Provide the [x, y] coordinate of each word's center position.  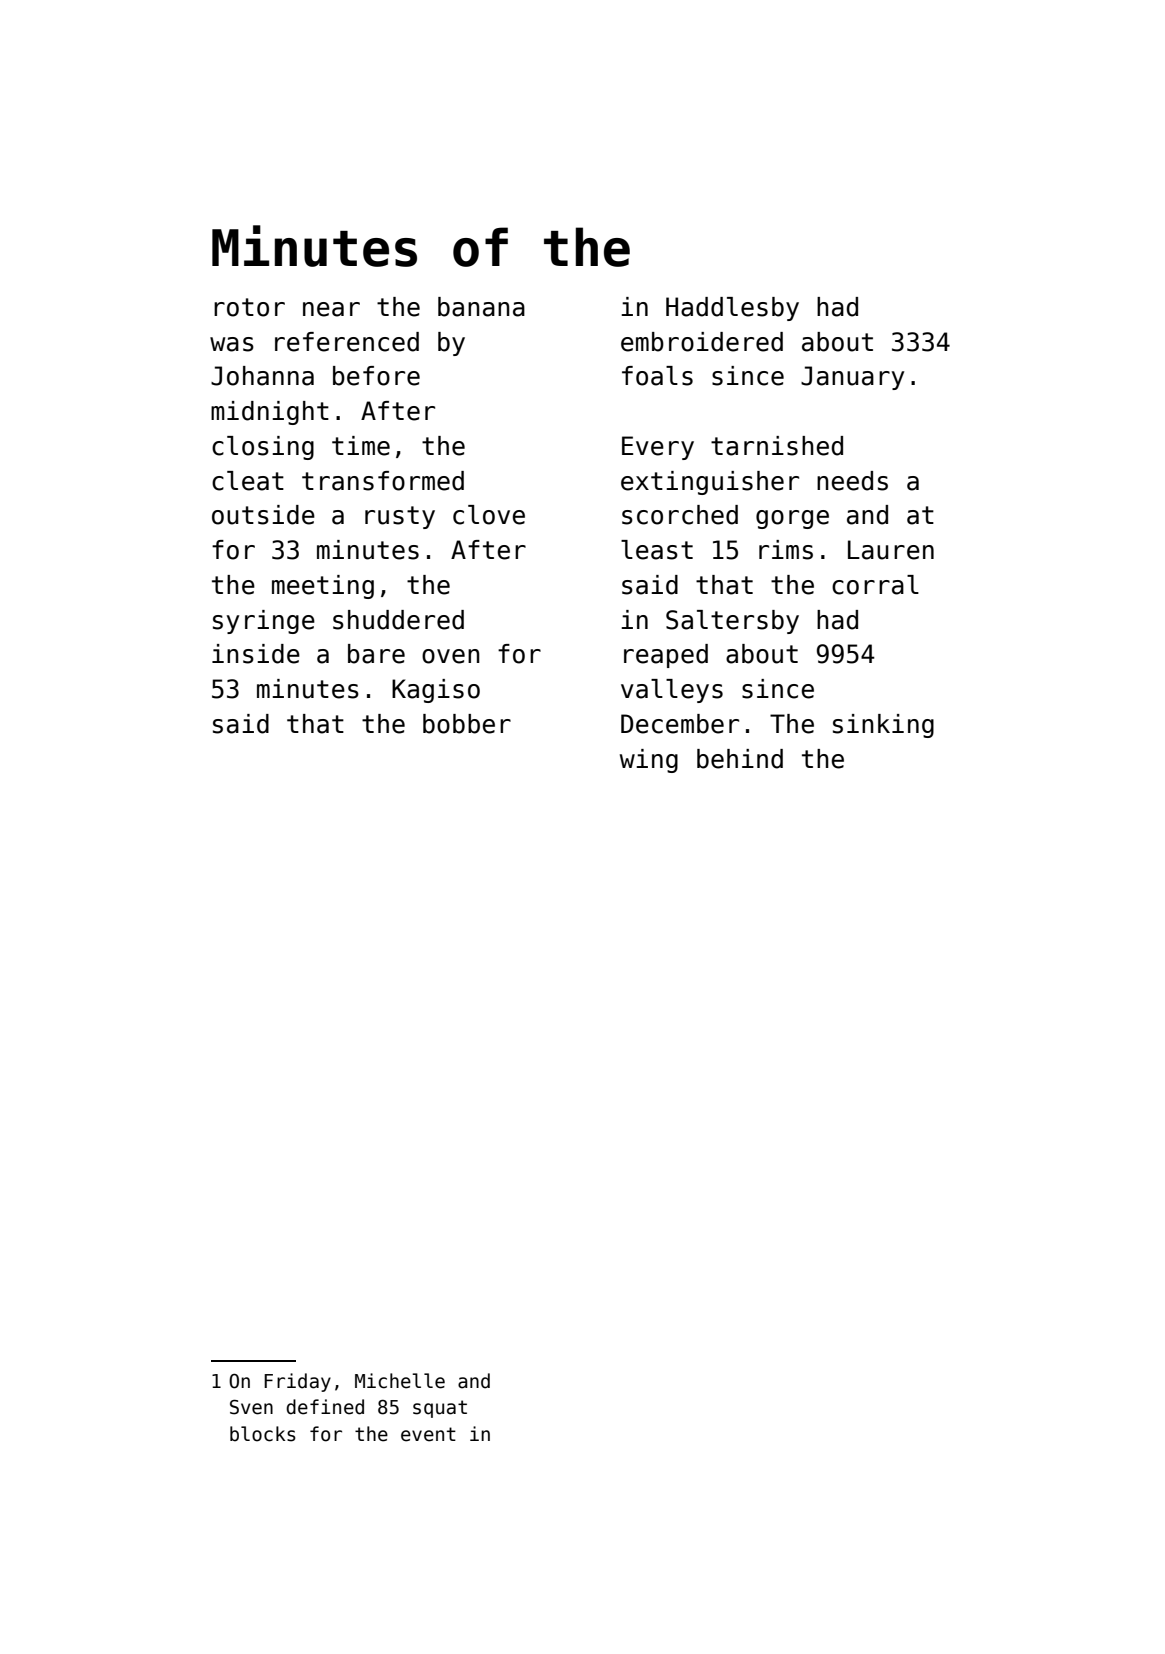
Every [658, 448]
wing [649, 761]
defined [325, 1407]
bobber [467, 724]
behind [740, 759]
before [376, 376]
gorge [792, 519]
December [680, 724]
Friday [297, 1382]
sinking [883, 726]
